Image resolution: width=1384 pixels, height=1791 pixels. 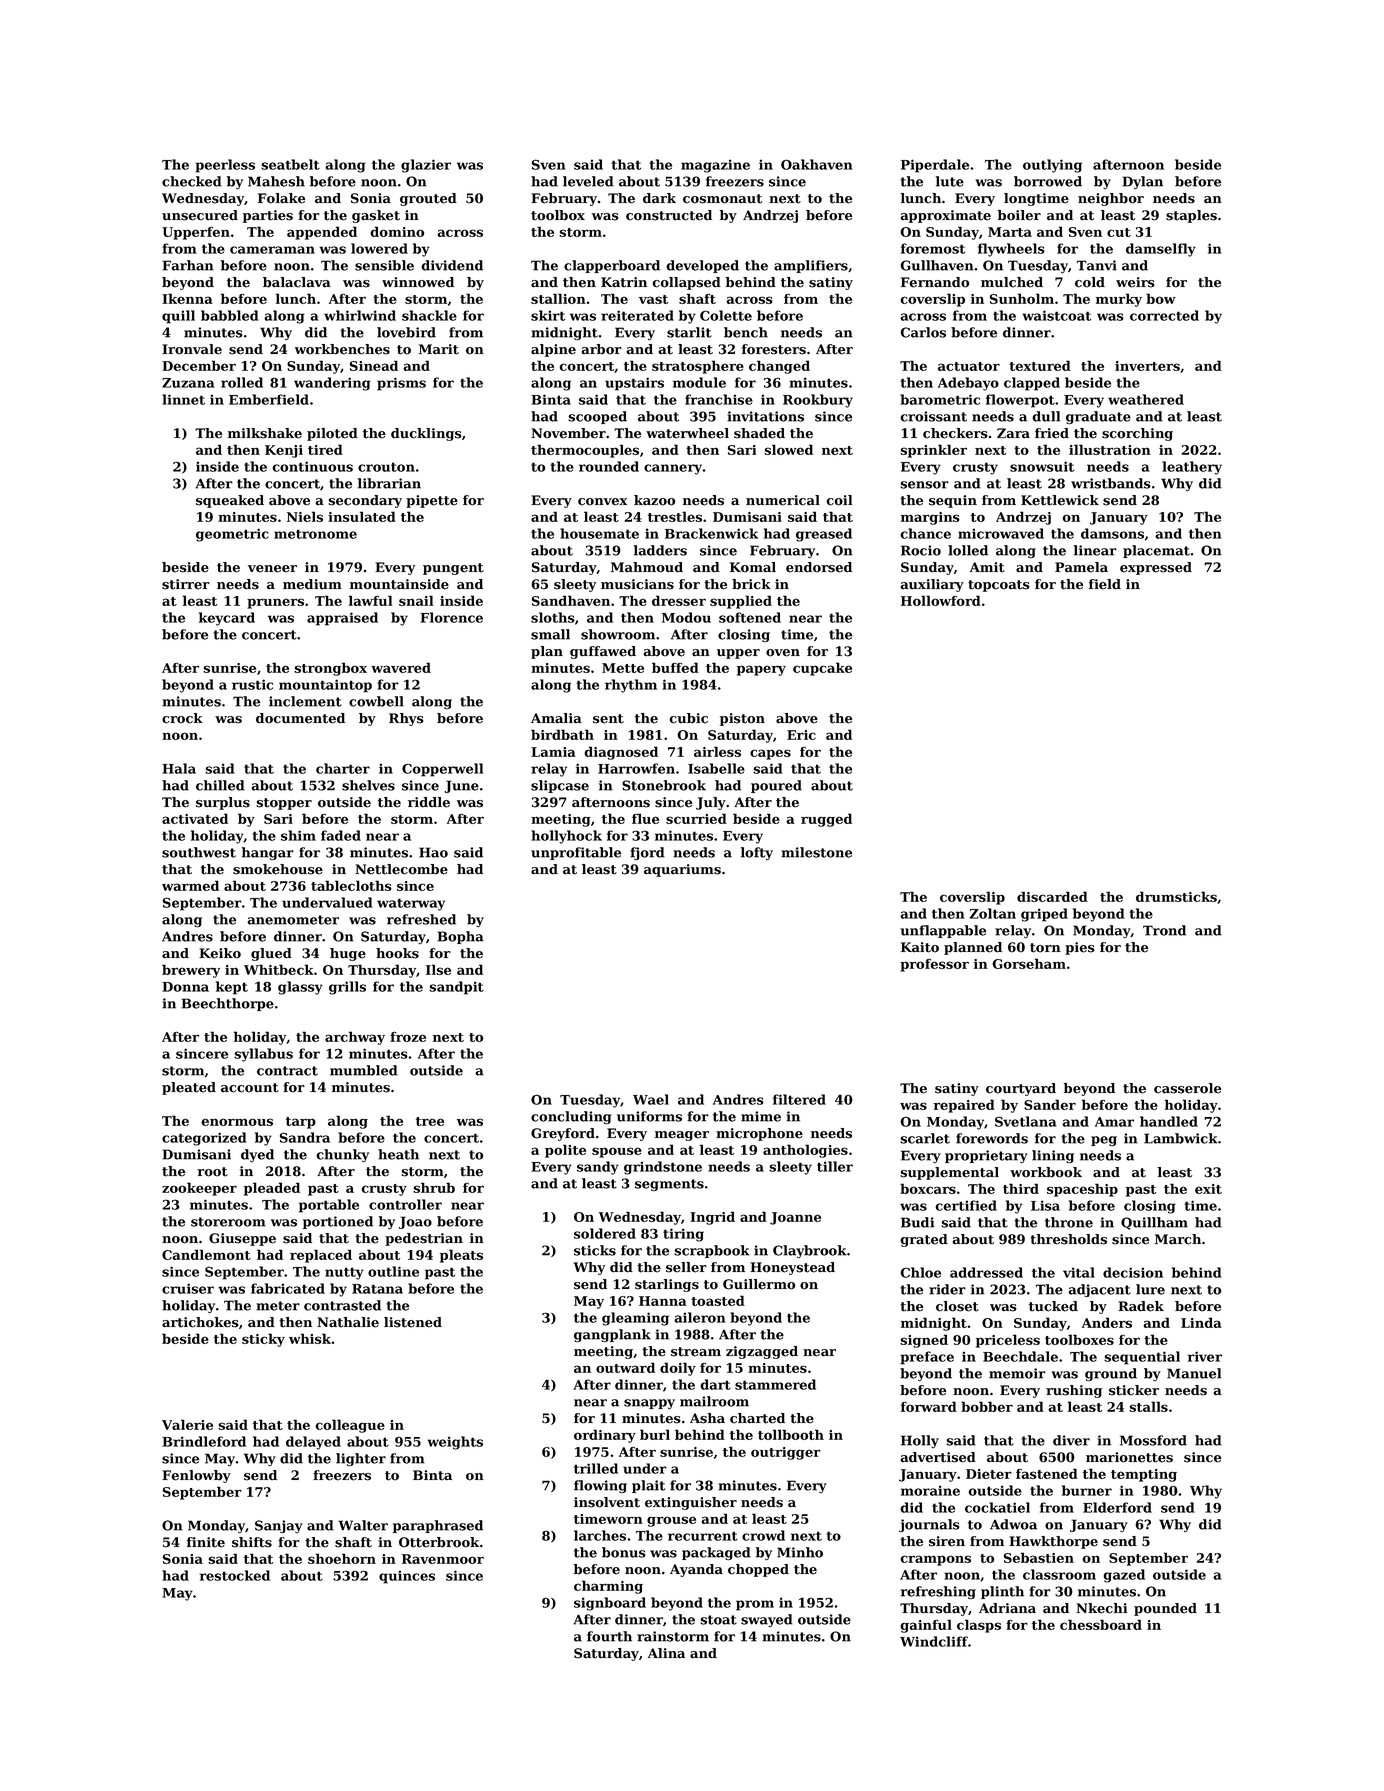 What do you see at coordinates (1082, 1190) in the screenshot?
I see `spaceship` at bounding box center [1082, 1190].
